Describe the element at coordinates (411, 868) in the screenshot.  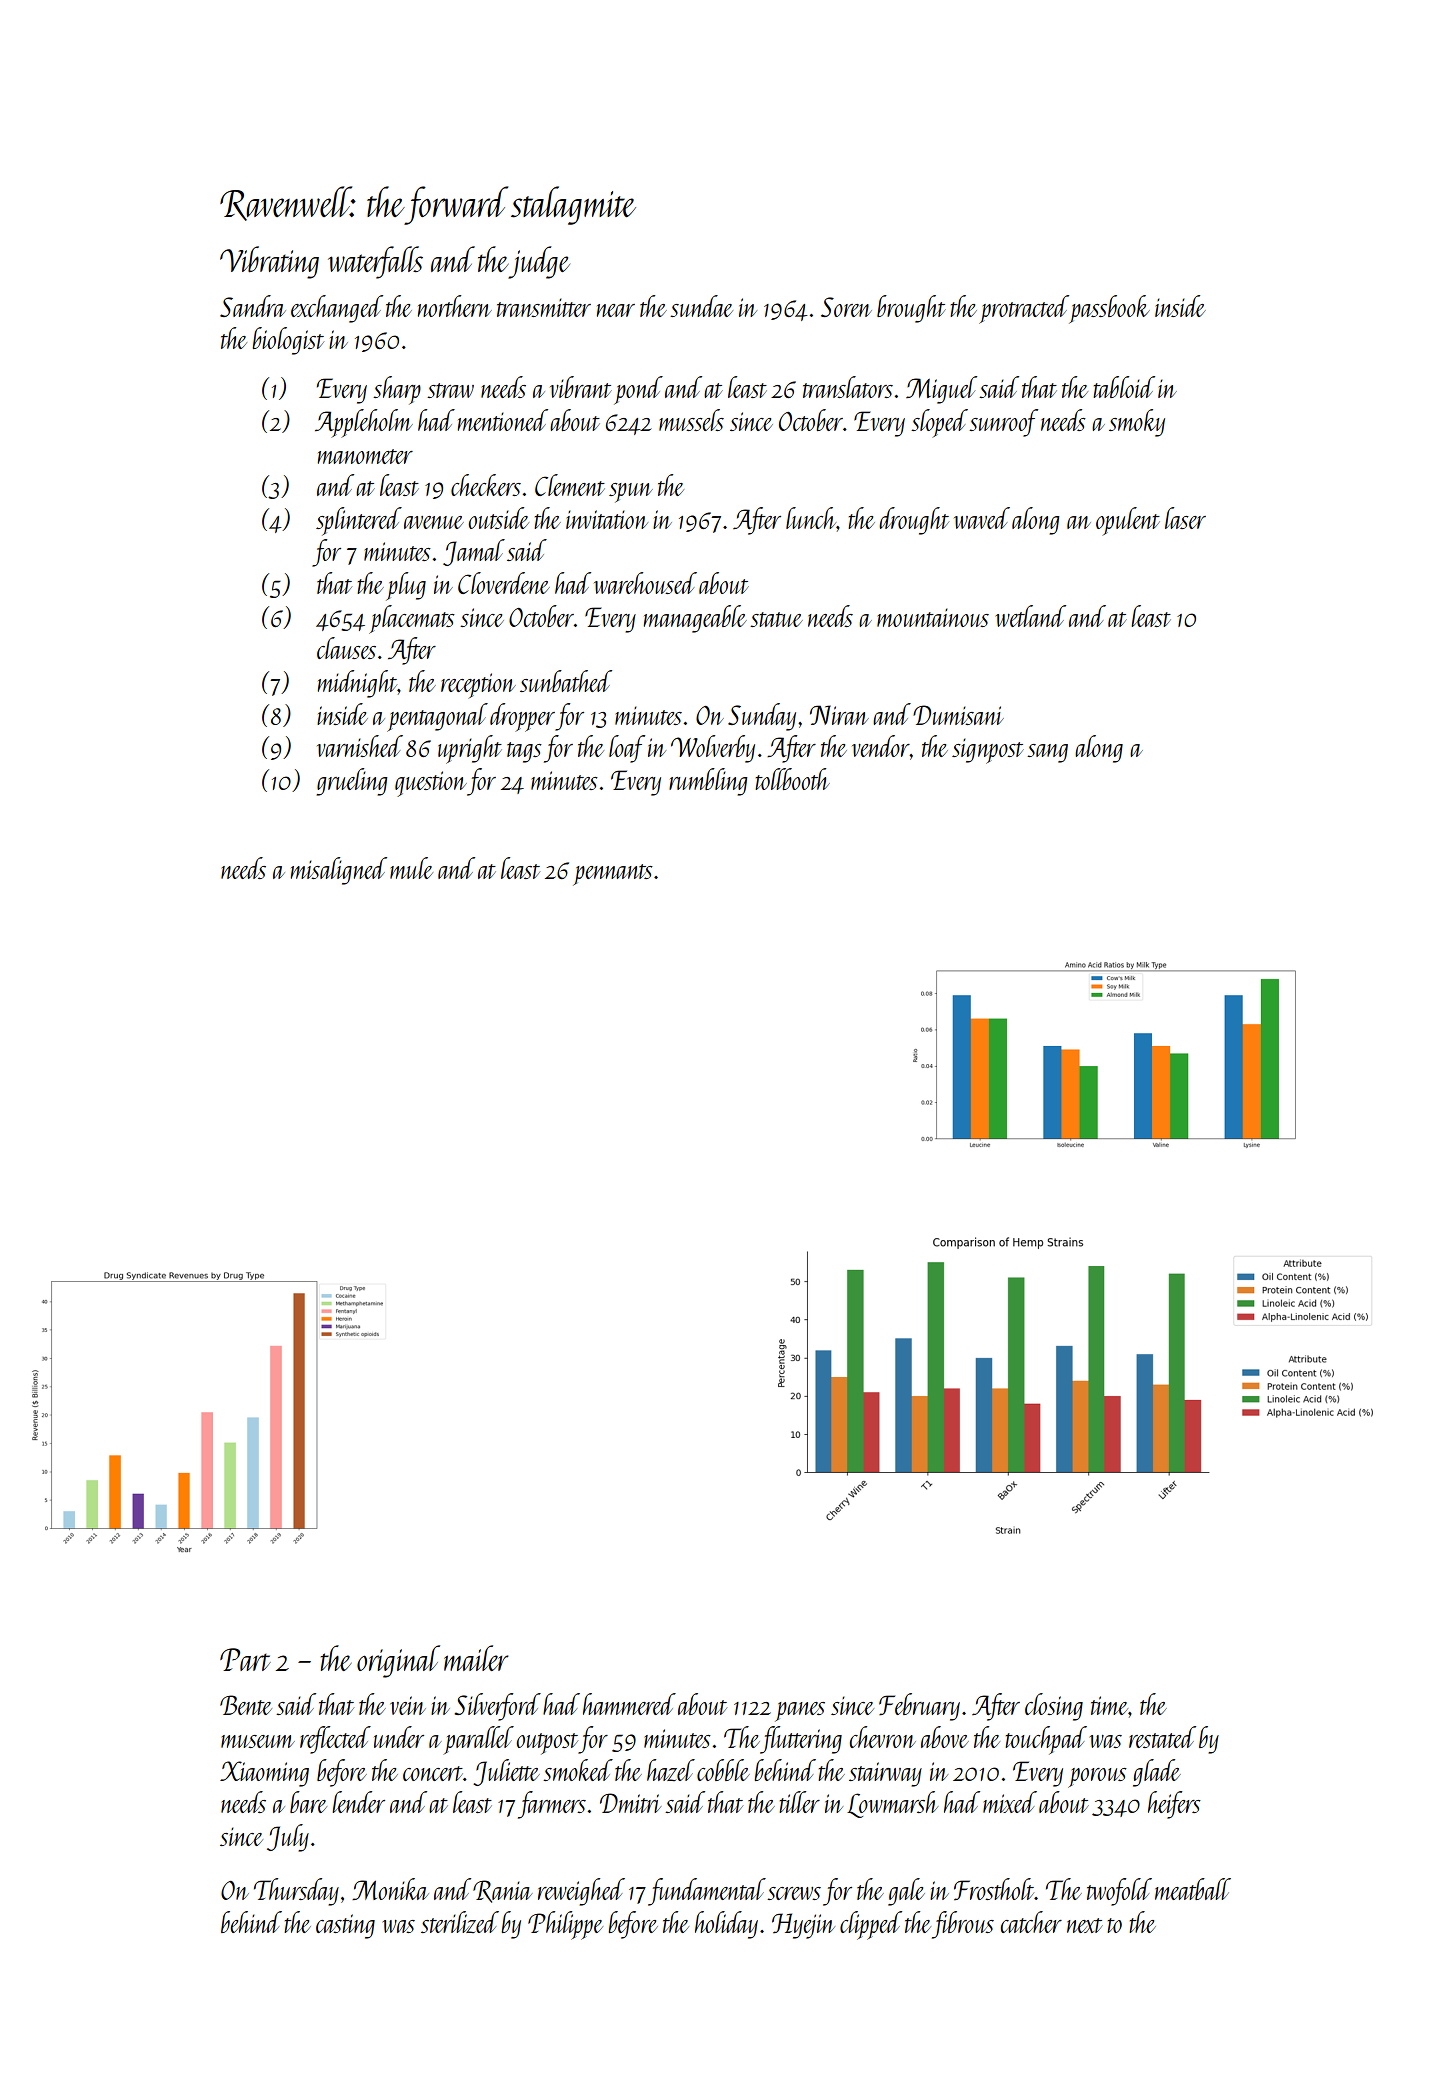
I see `mule` at that location.
